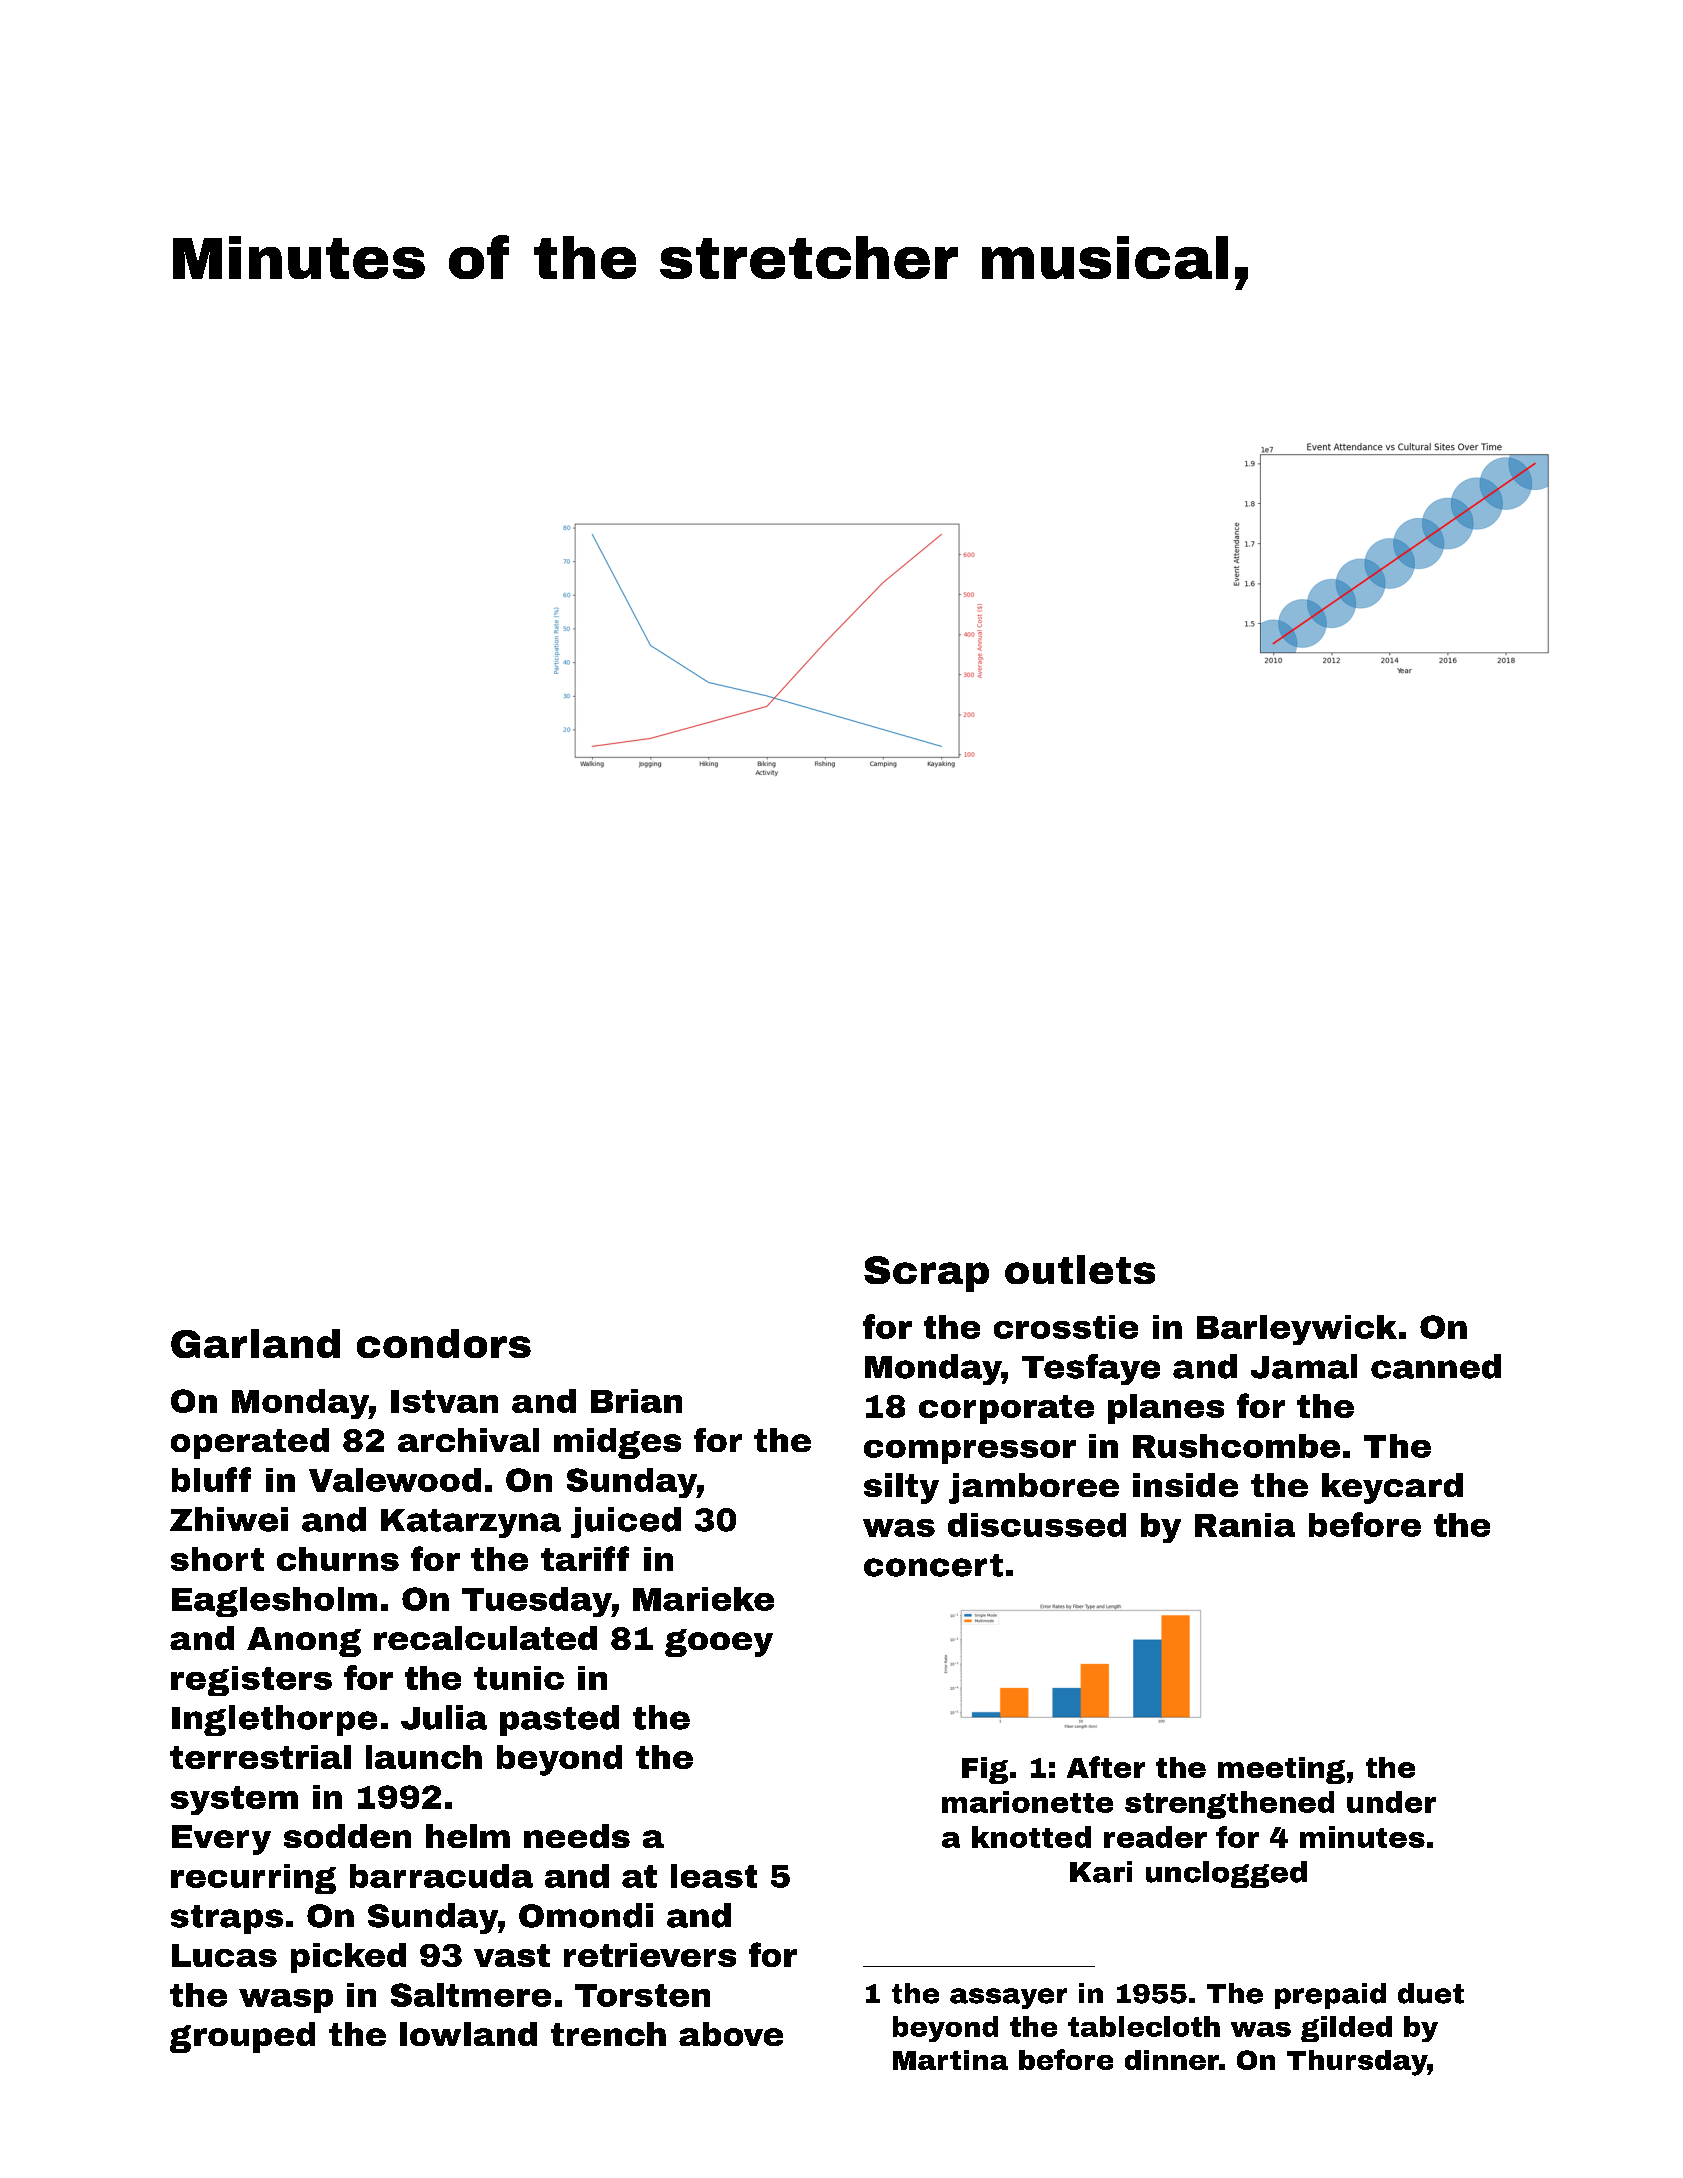 The height and width of the screenshot is (2178, 1683). Describe the element at coordinates (926, 1274) in the screenshot. I see `Scrap` at that location.
